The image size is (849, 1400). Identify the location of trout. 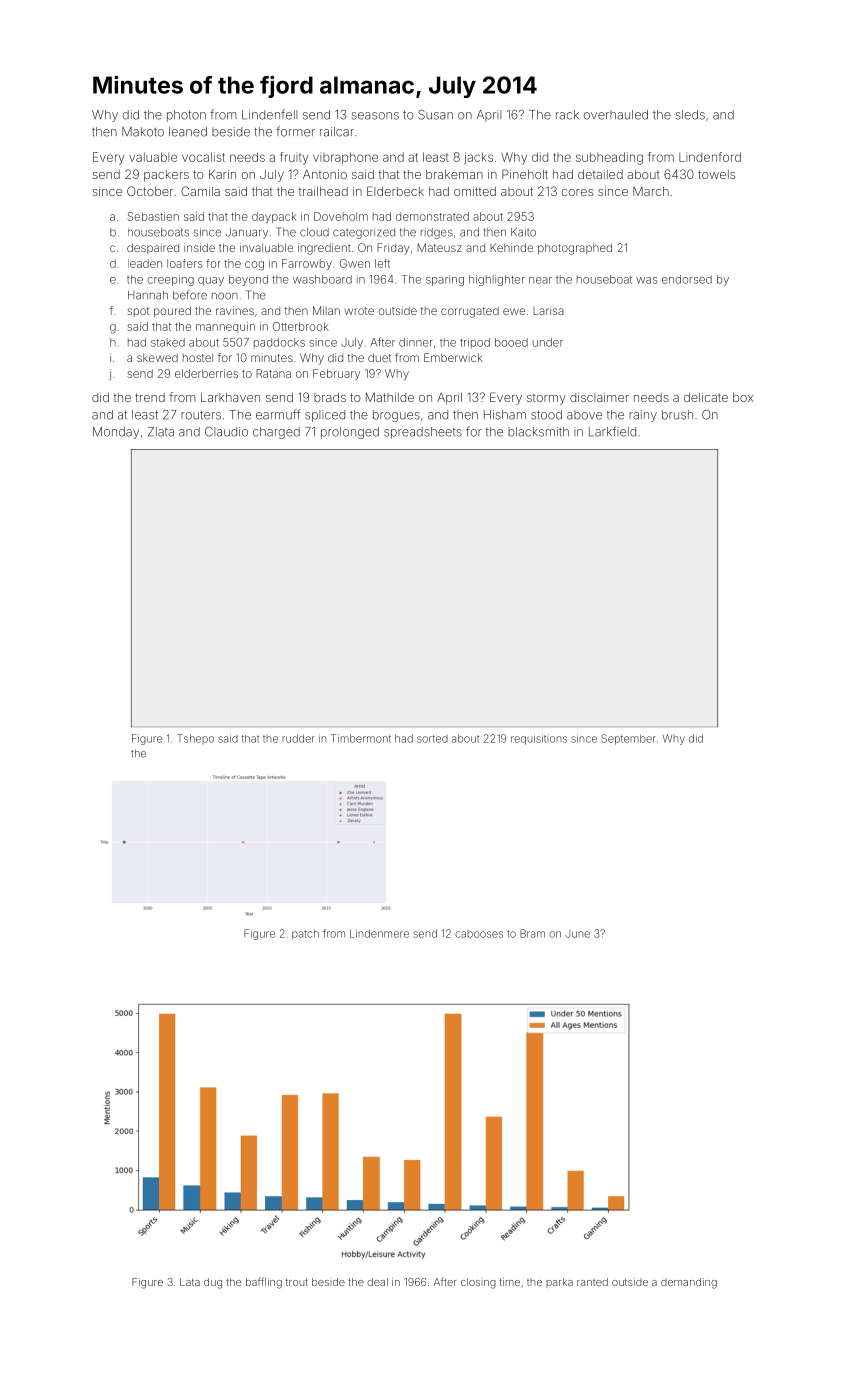
(297, 1282).
